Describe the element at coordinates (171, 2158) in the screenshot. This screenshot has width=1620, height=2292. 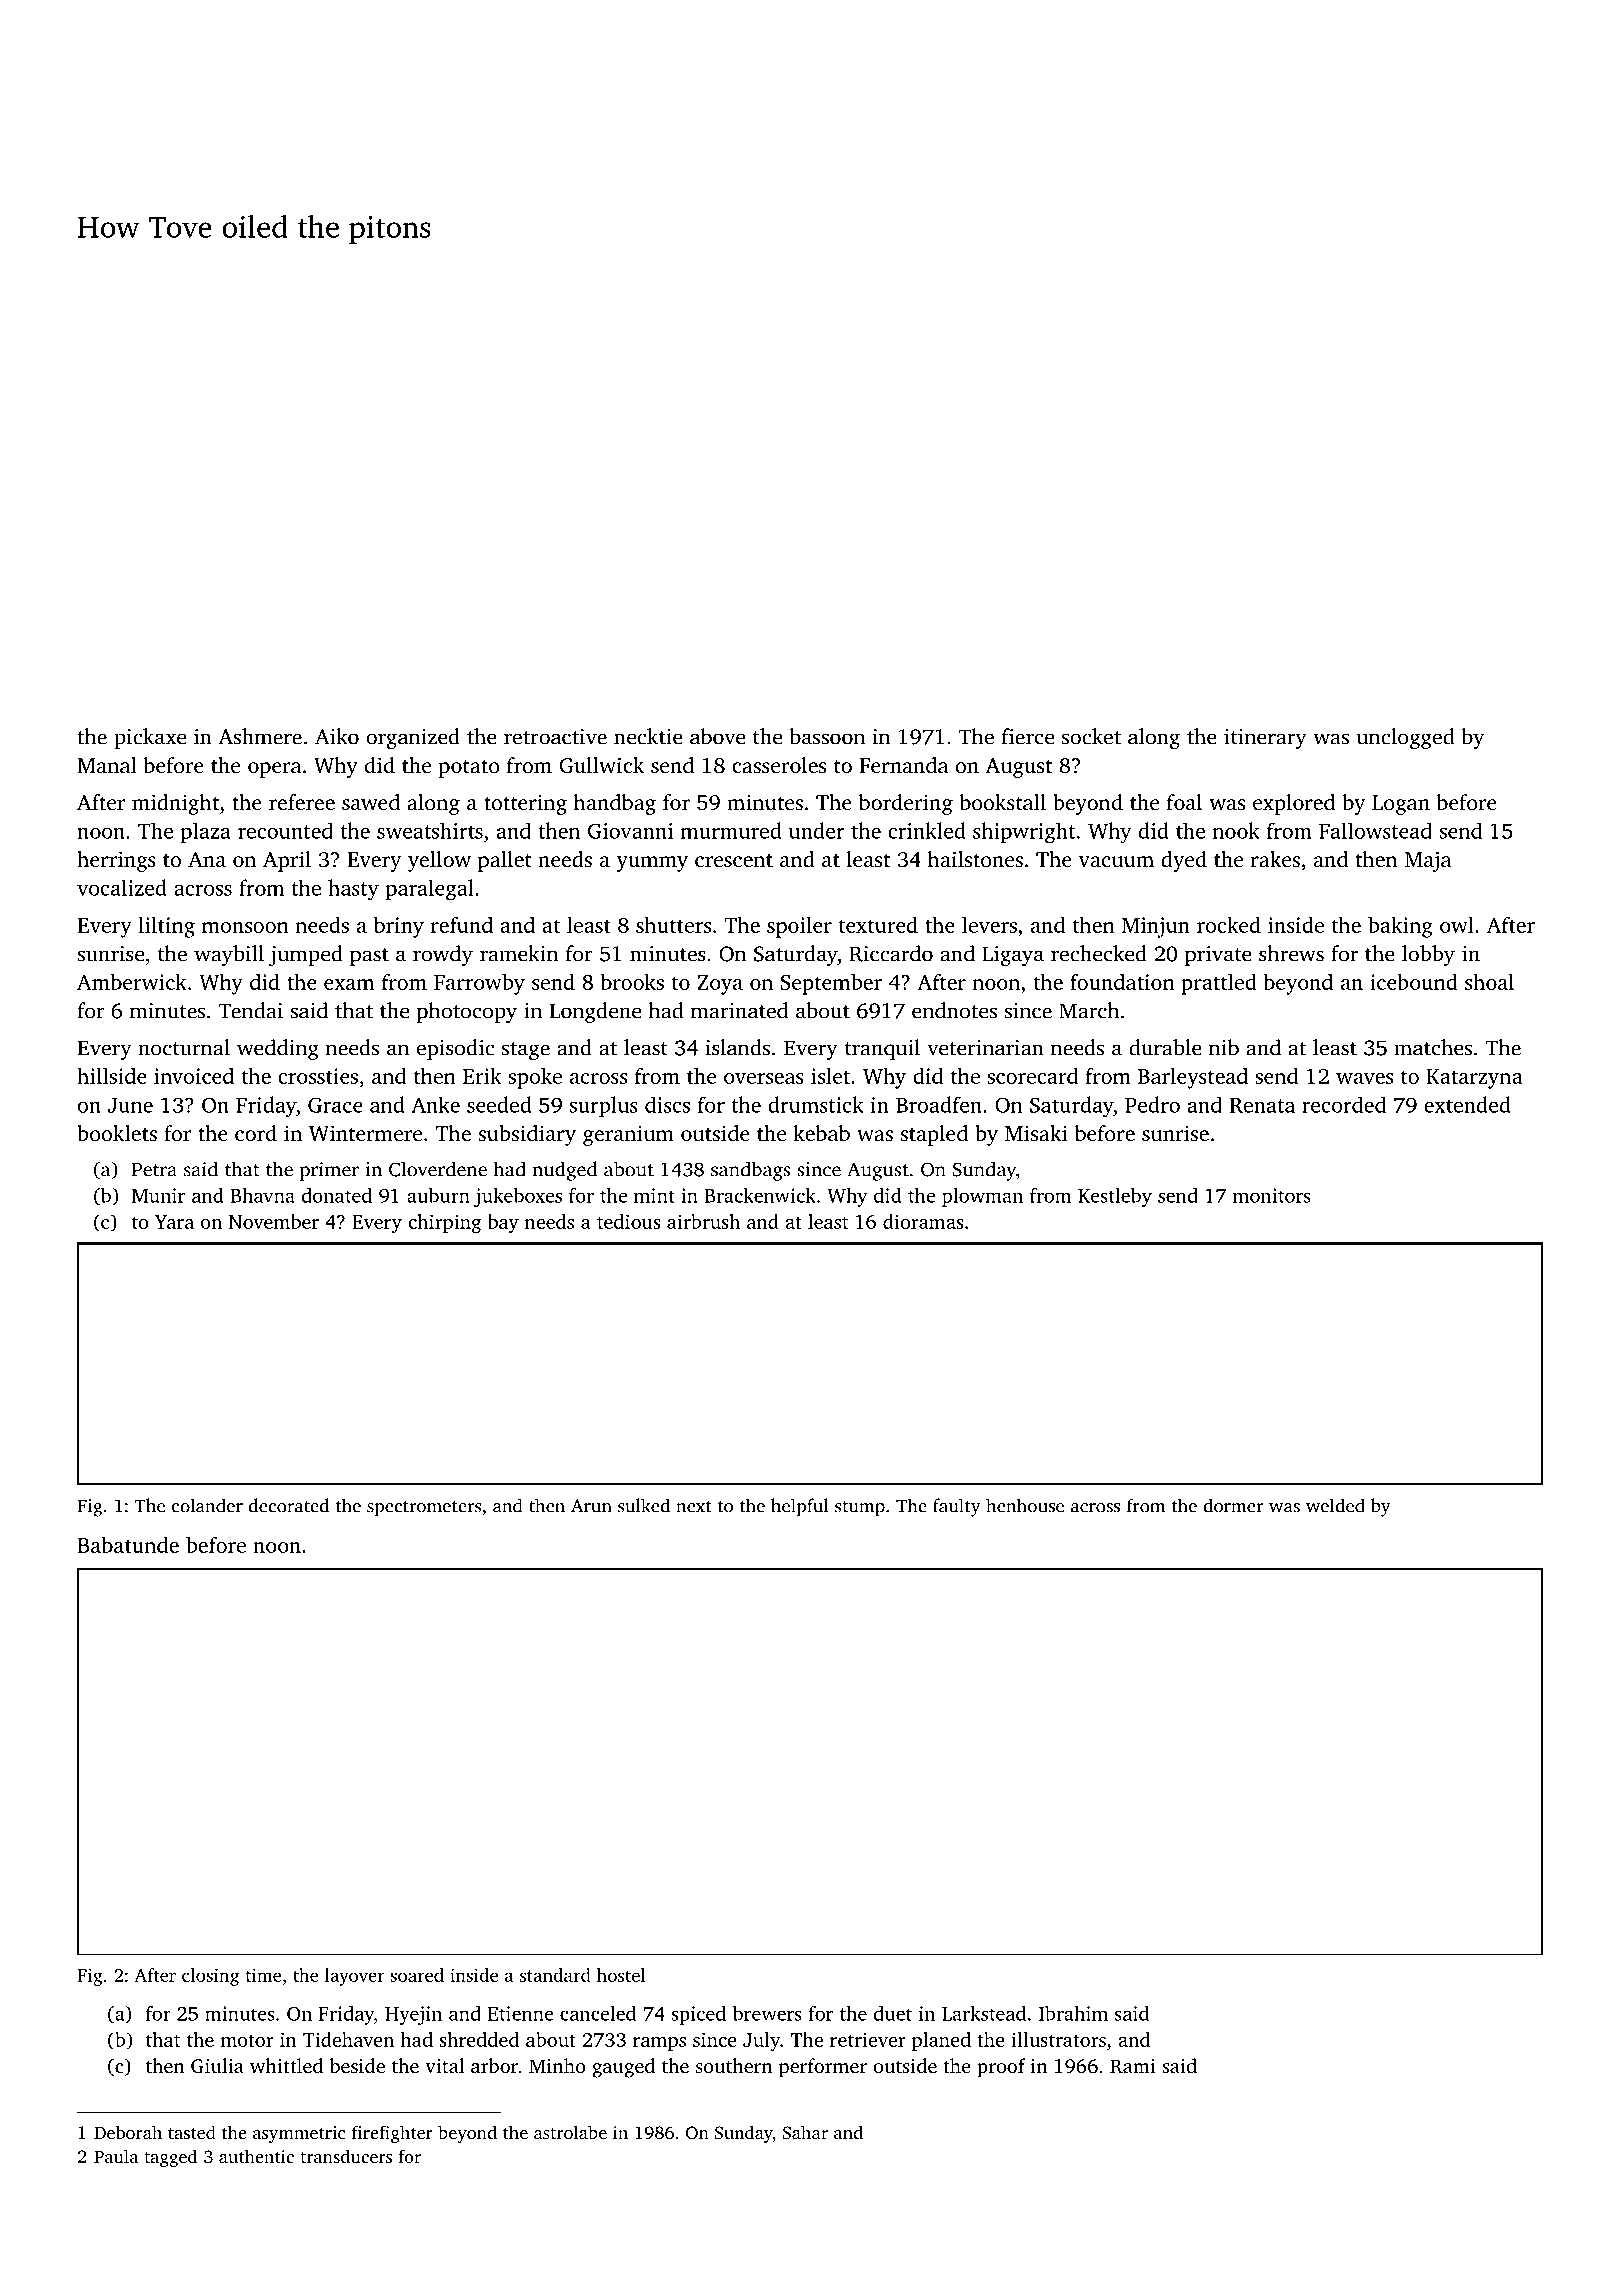
I see `tagged` at that location.
